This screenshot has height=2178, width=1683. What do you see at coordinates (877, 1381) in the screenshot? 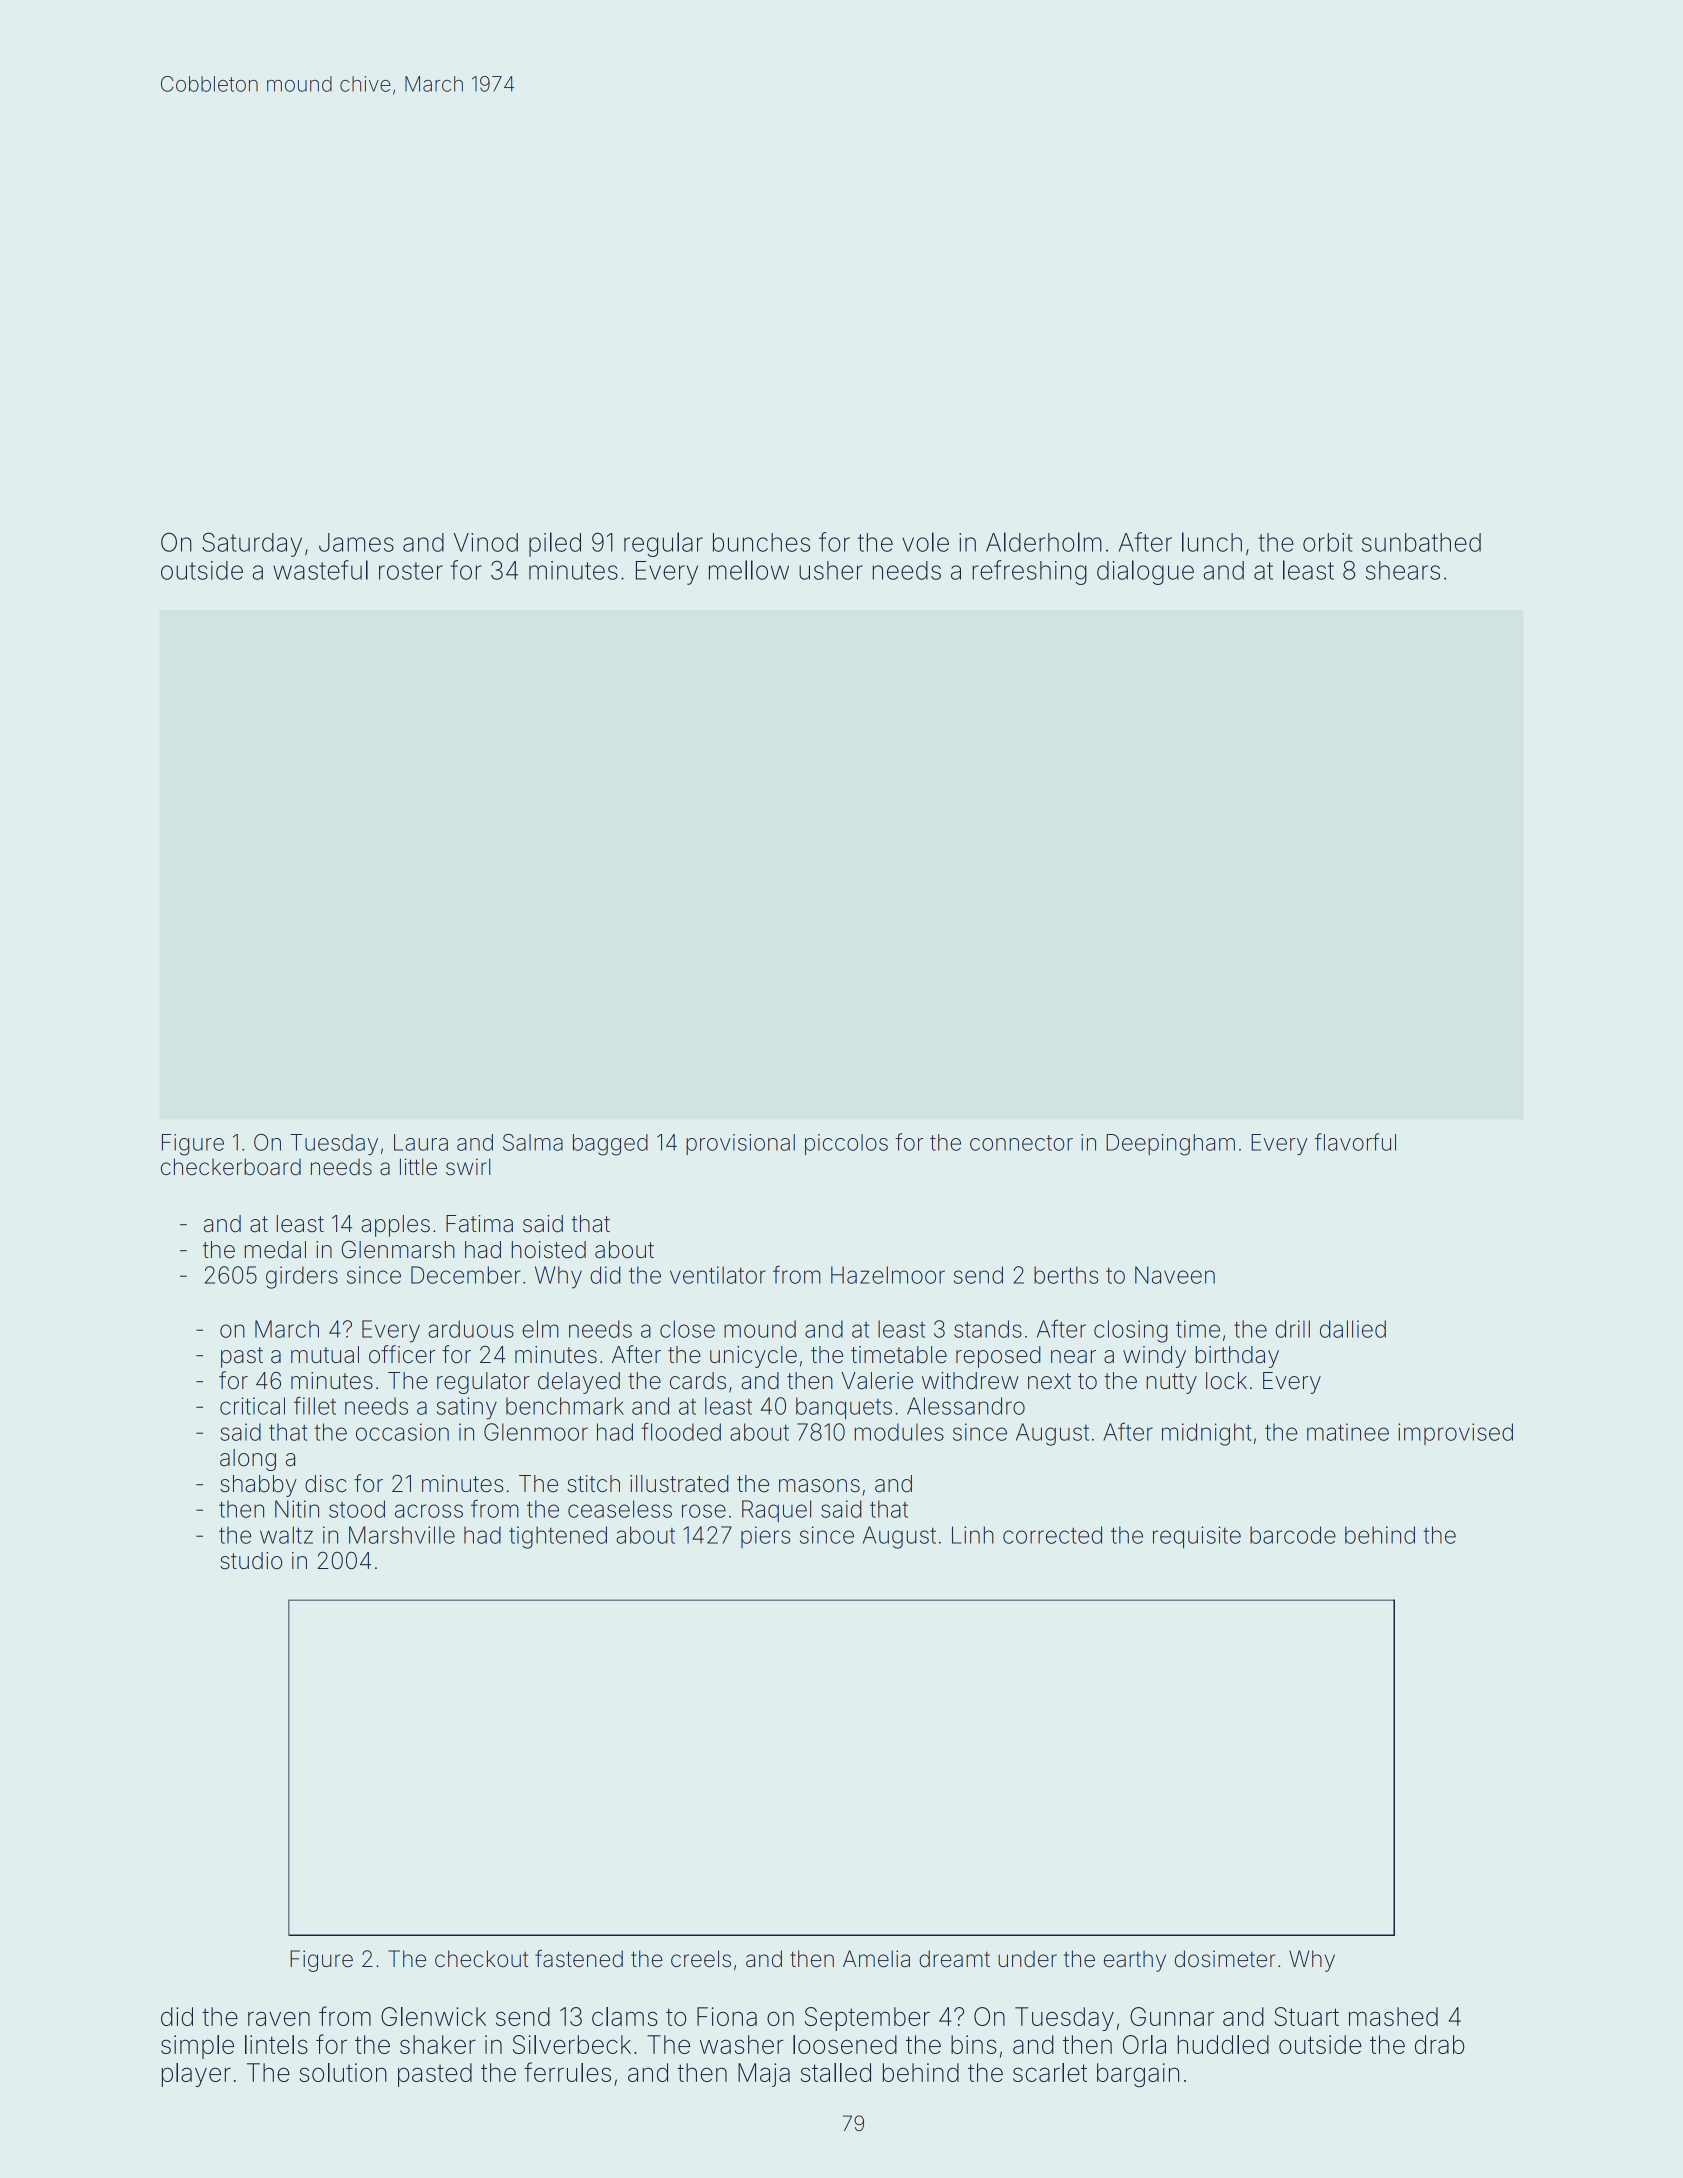
I see `Valerie` at bounding box center [877, 1381].
